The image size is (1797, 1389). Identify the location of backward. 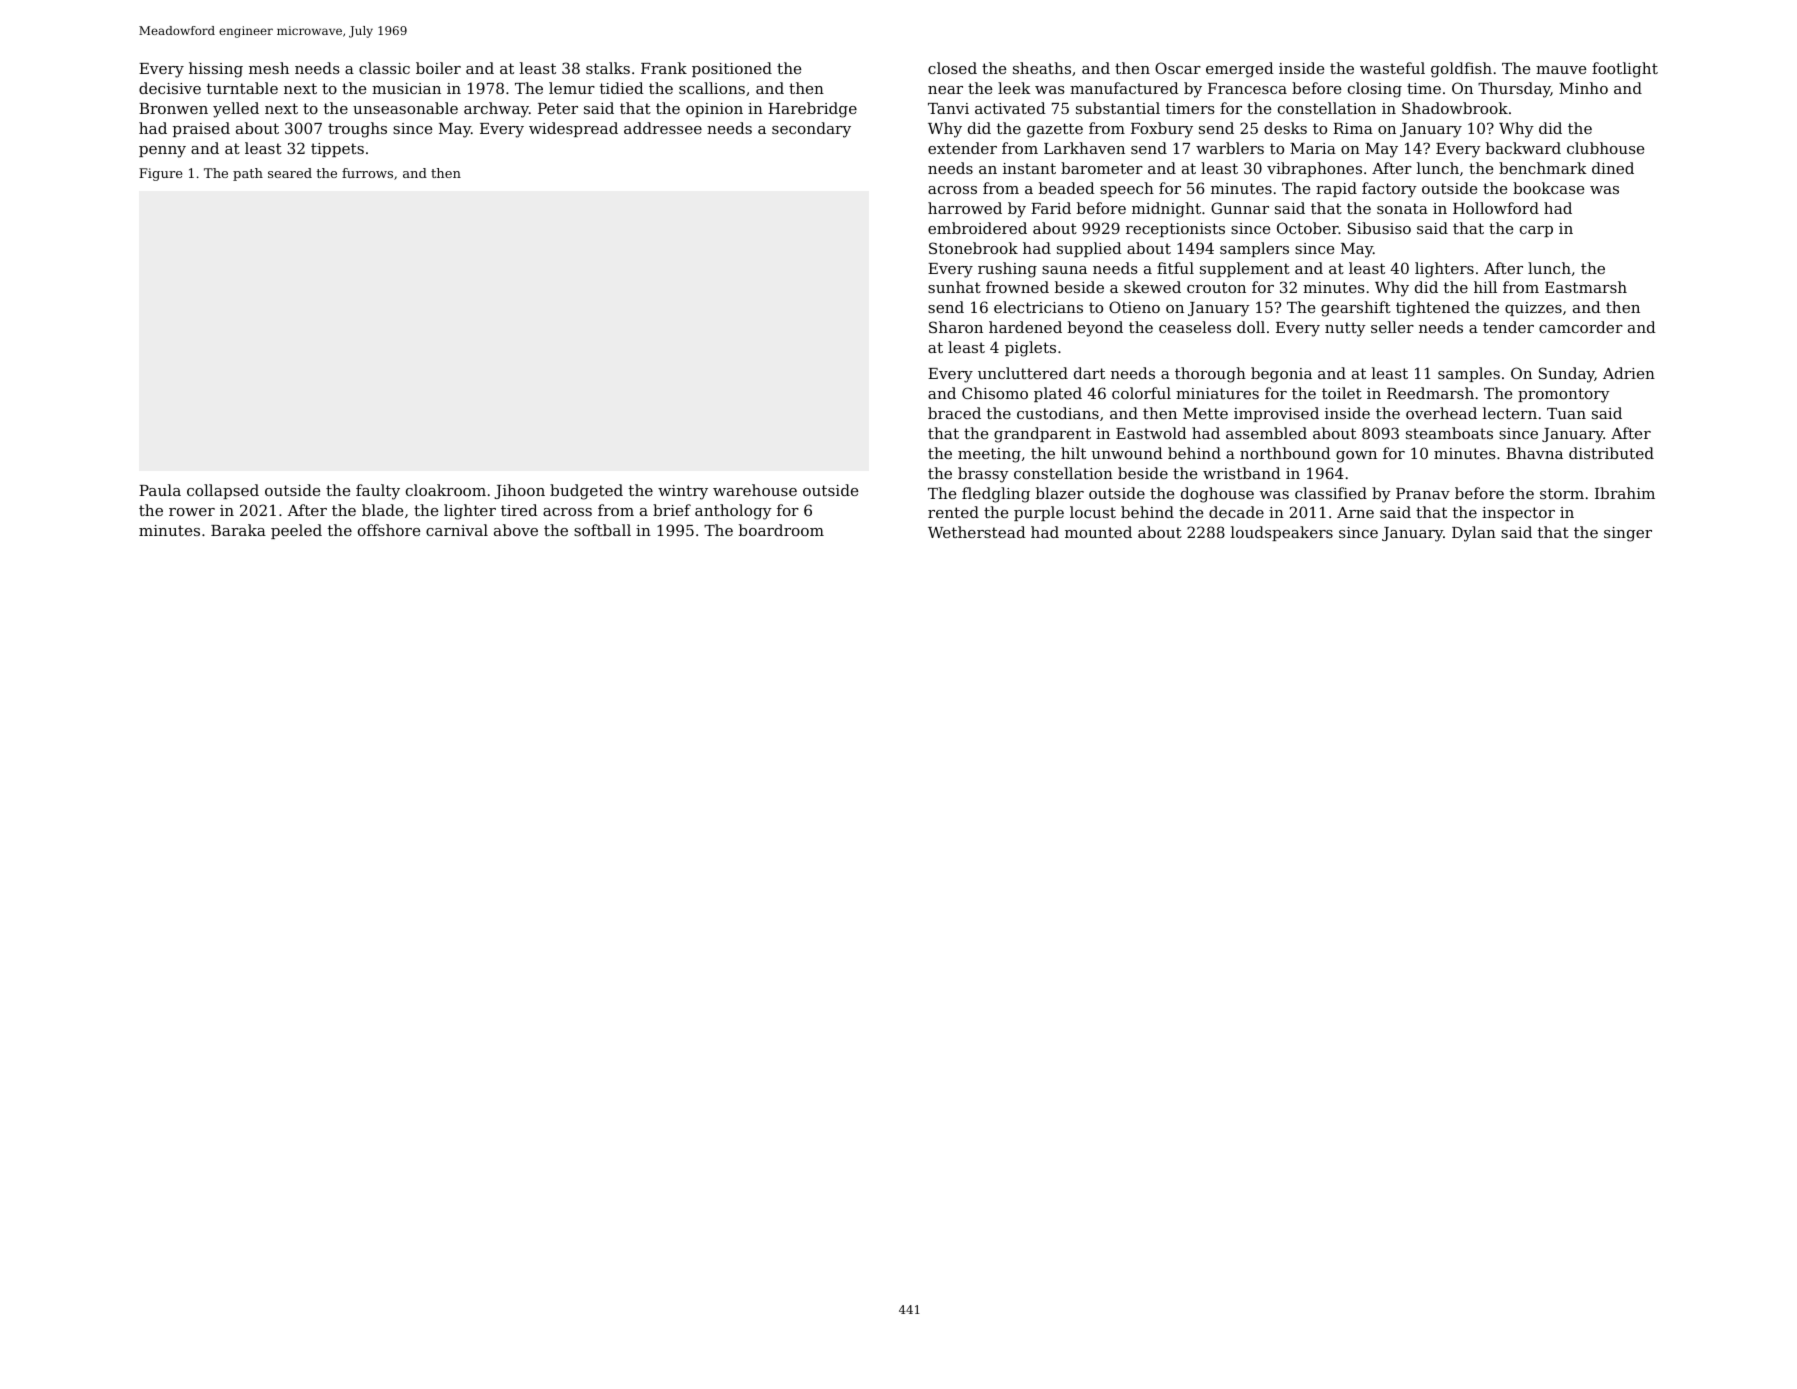
(1523, 148).
